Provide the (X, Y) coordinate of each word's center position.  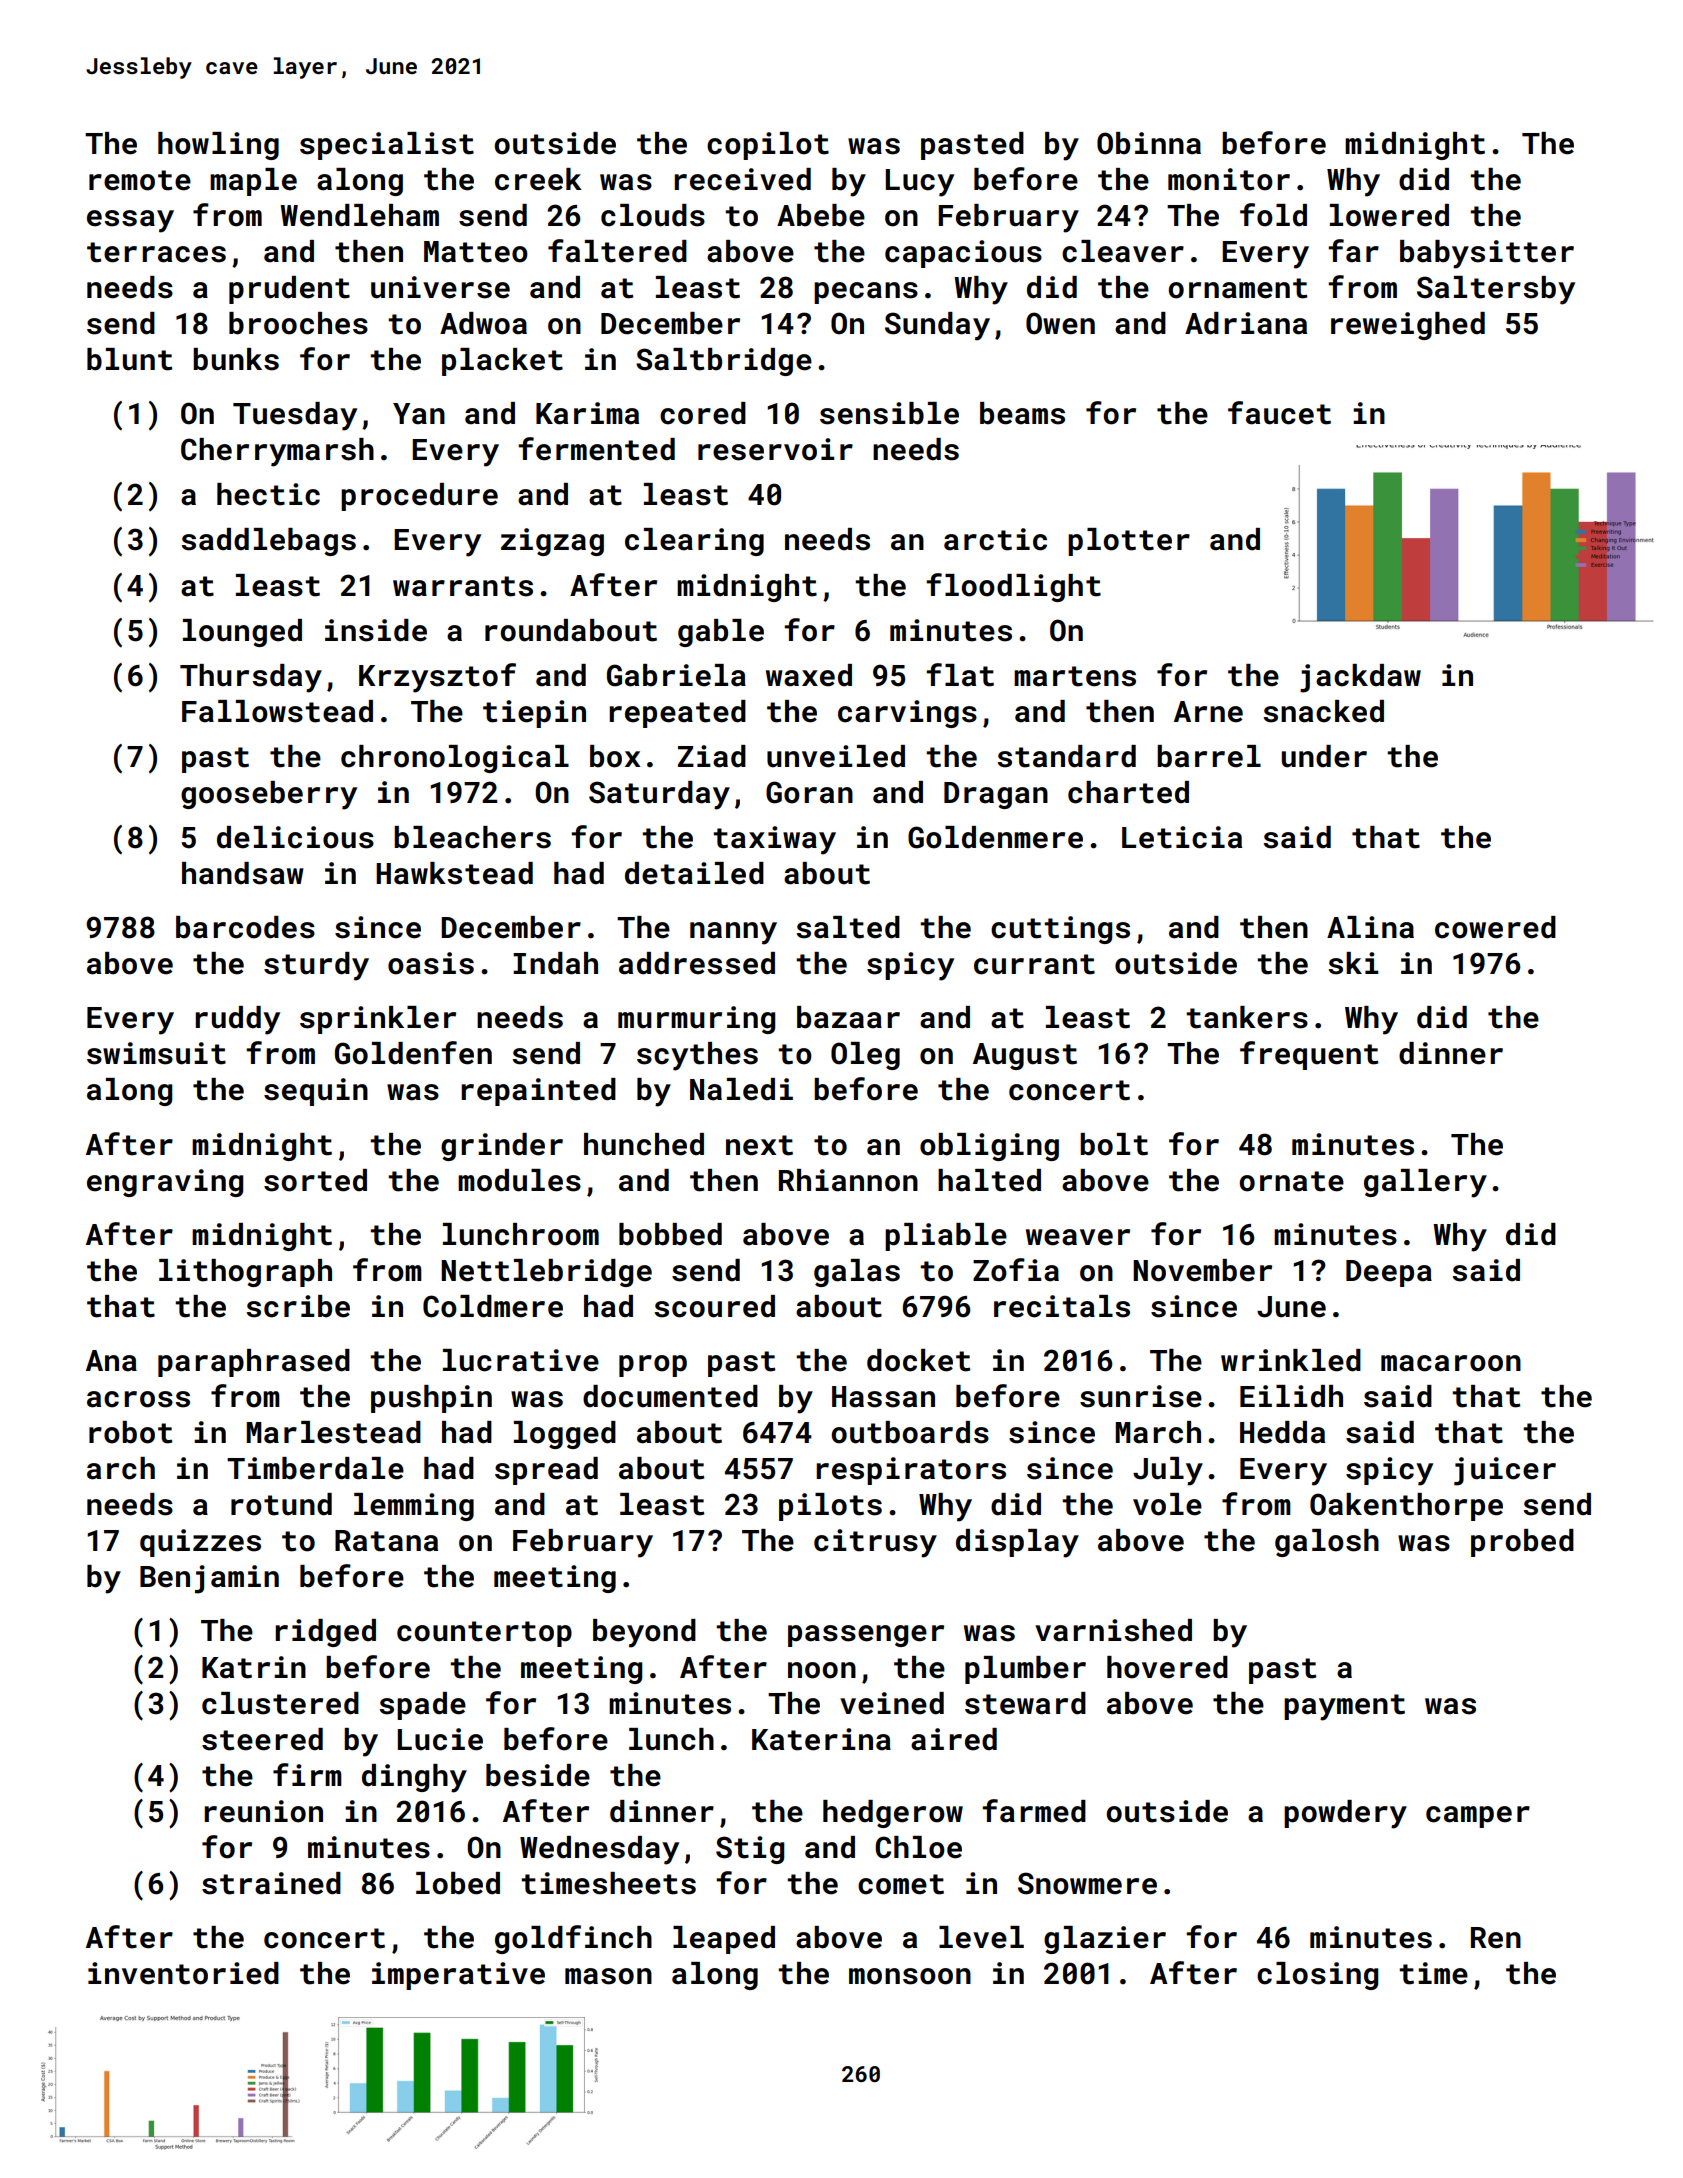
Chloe (918, 1847)
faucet (1279, 413)
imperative (458, 1976)
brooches (298, 323)
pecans (866, 293)
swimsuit (156, 1053)
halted (989, 1180)
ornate (1291, 1181)
